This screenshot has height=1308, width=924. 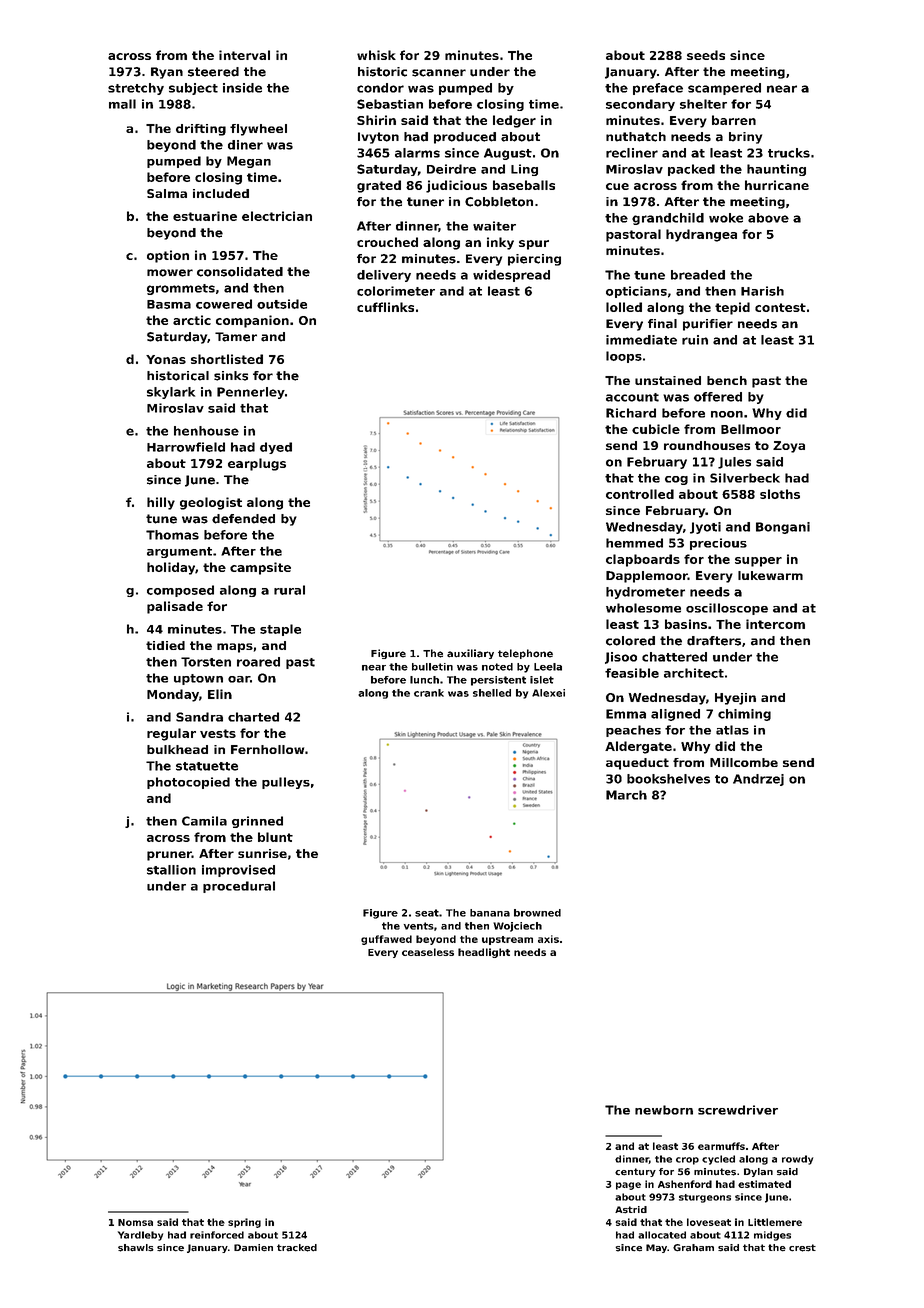 I want to click on pulleys, so click(x=286, y=783).
